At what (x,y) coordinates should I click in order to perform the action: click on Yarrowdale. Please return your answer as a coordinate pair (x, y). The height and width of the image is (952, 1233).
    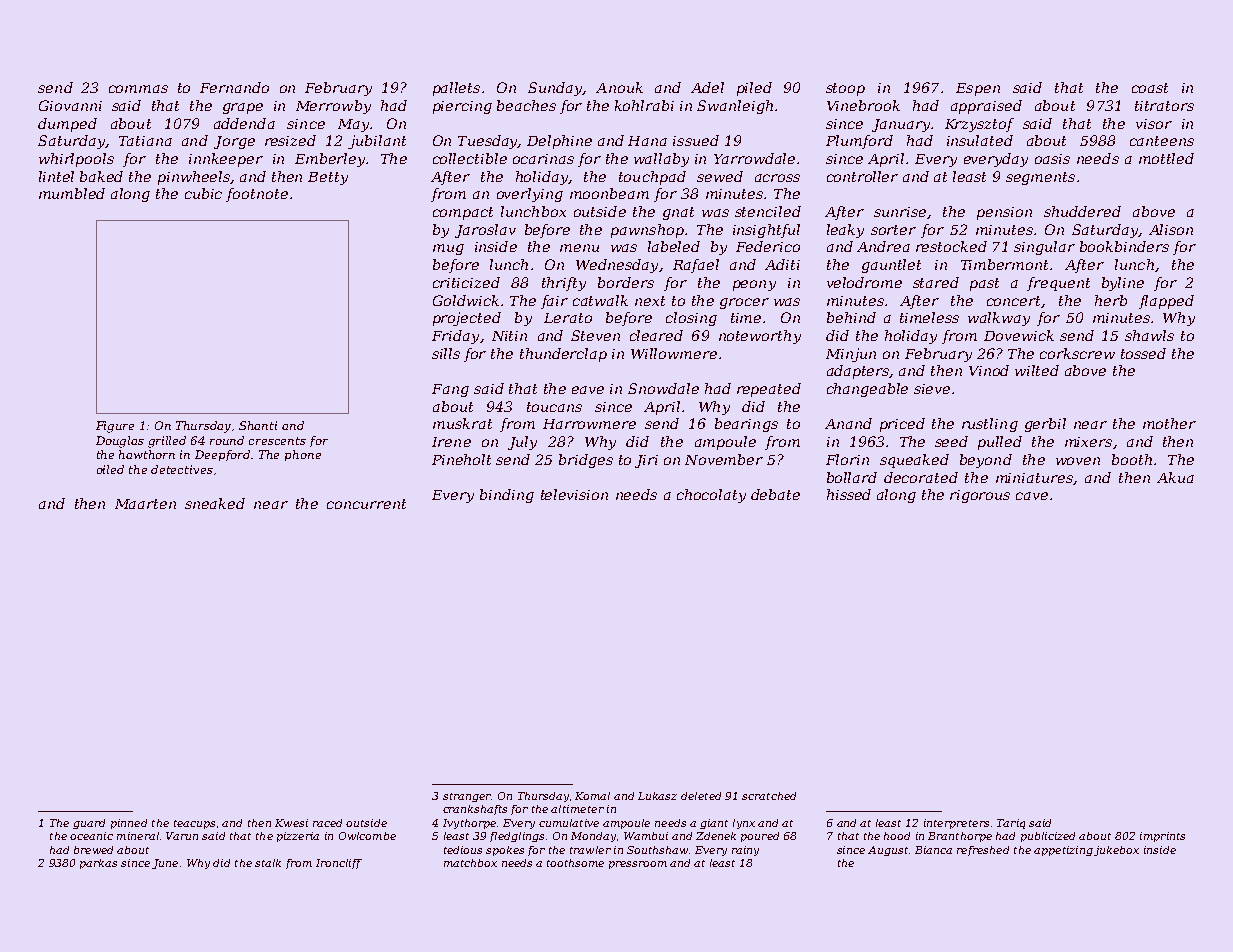
    Looking at the image, I should click on (754, 158).
